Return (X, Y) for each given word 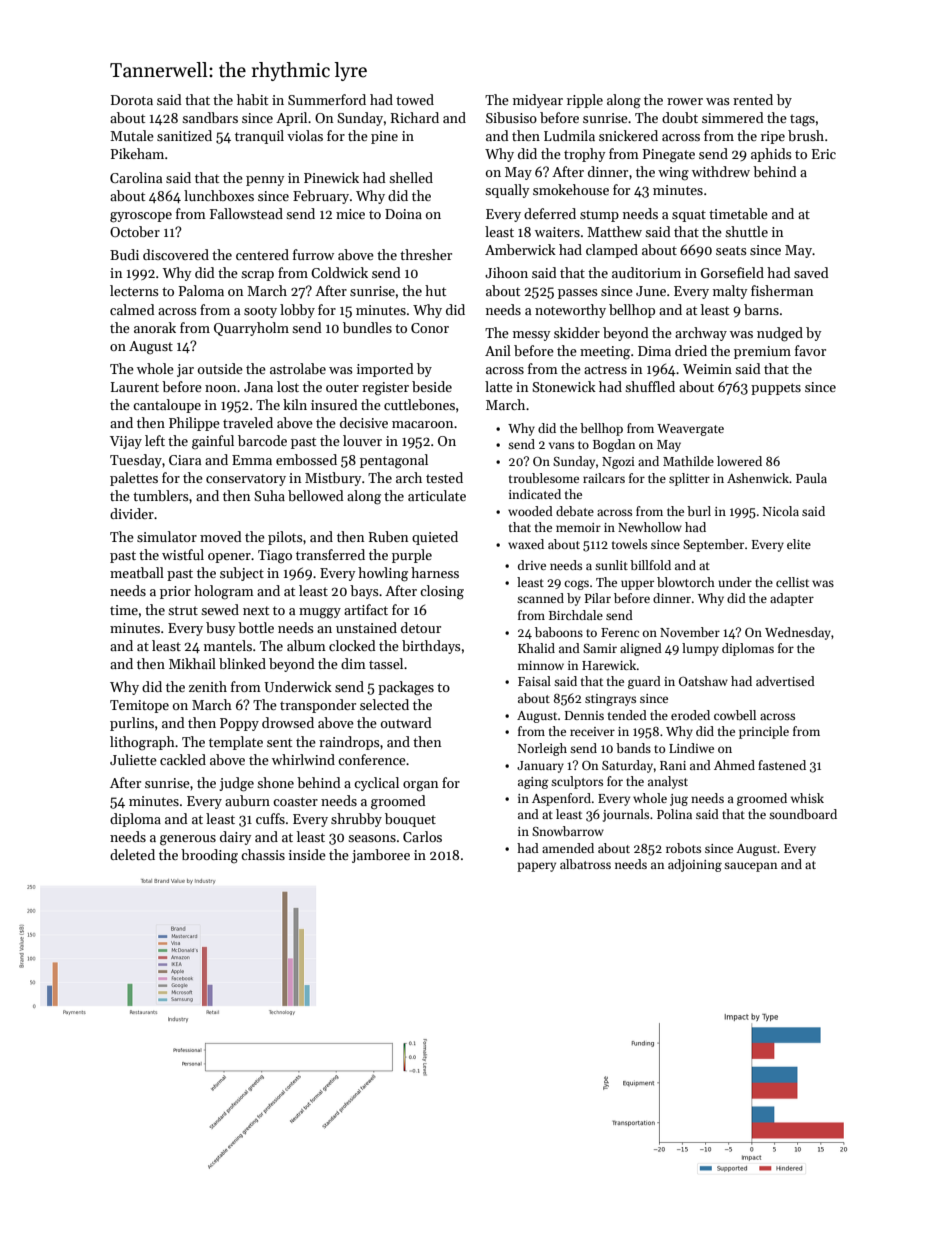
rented (753, 99)
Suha (269, 495)
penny (265, 181)
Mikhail (192, 663)
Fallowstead (246, 213)
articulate (437, 495)
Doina (403, 214)
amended (568, 848)
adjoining (695, 865)
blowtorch (686, 582)
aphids (771, 155)
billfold (650, 565)
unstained (366, 627)
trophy (585, 155)
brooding (209, 856)
